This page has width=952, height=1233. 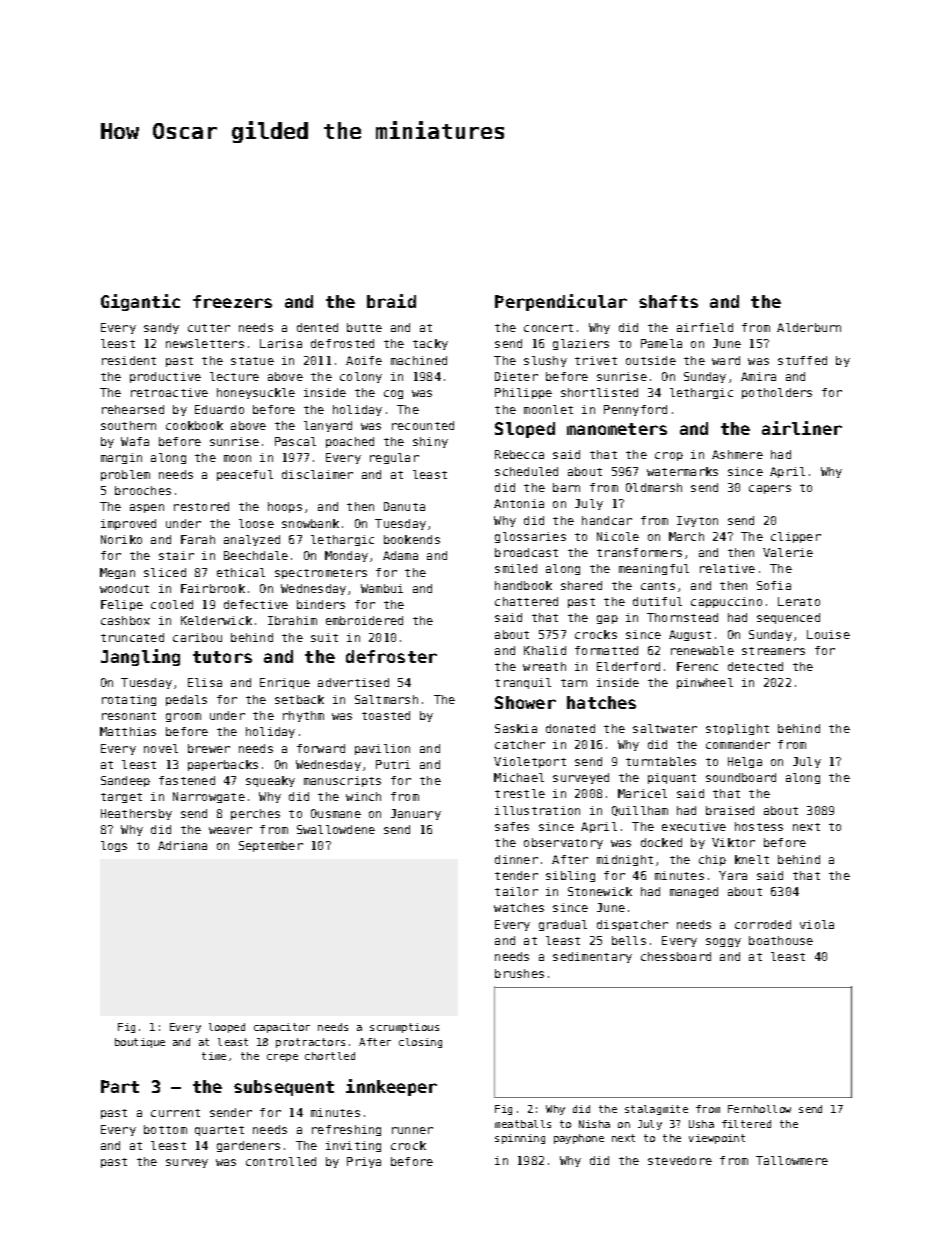 What do you see at coordinates (285, 507) in the page?
I see `hoops` at bounding box center [285, 507].
